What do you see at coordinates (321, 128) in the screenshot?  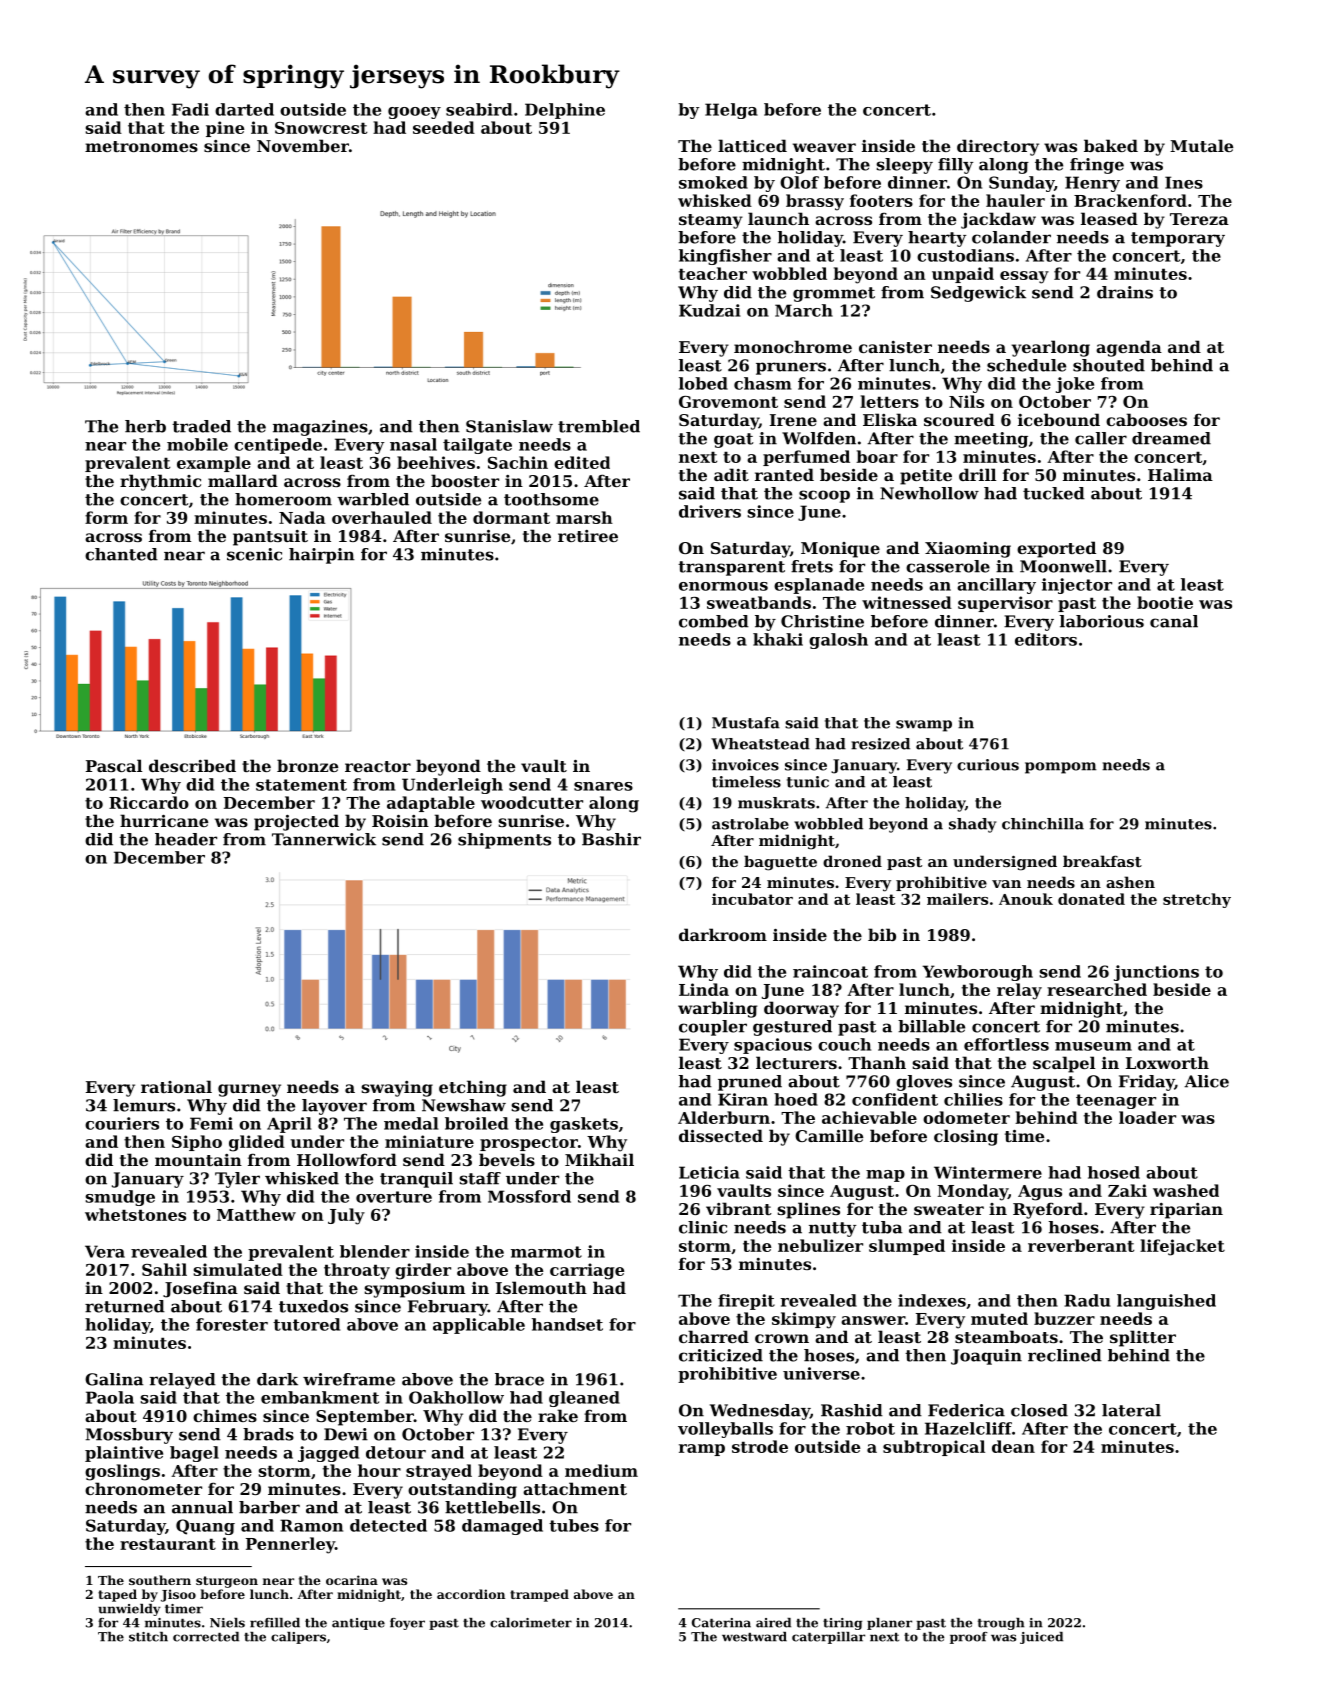 I see `Snowcrest` at bounding box center [321, 128].
